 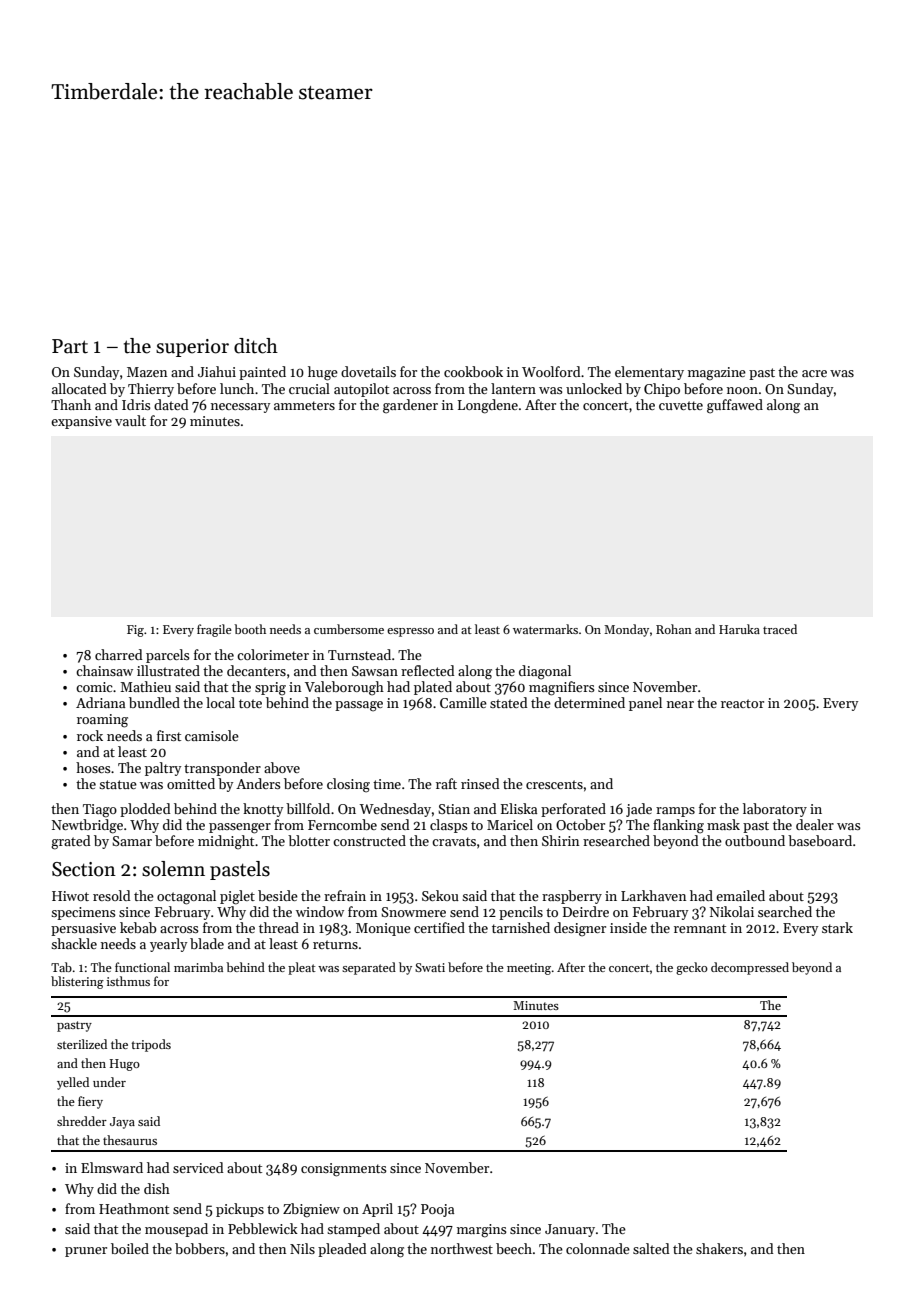 I want to click on Longdene, so click(x=488, y=406).
